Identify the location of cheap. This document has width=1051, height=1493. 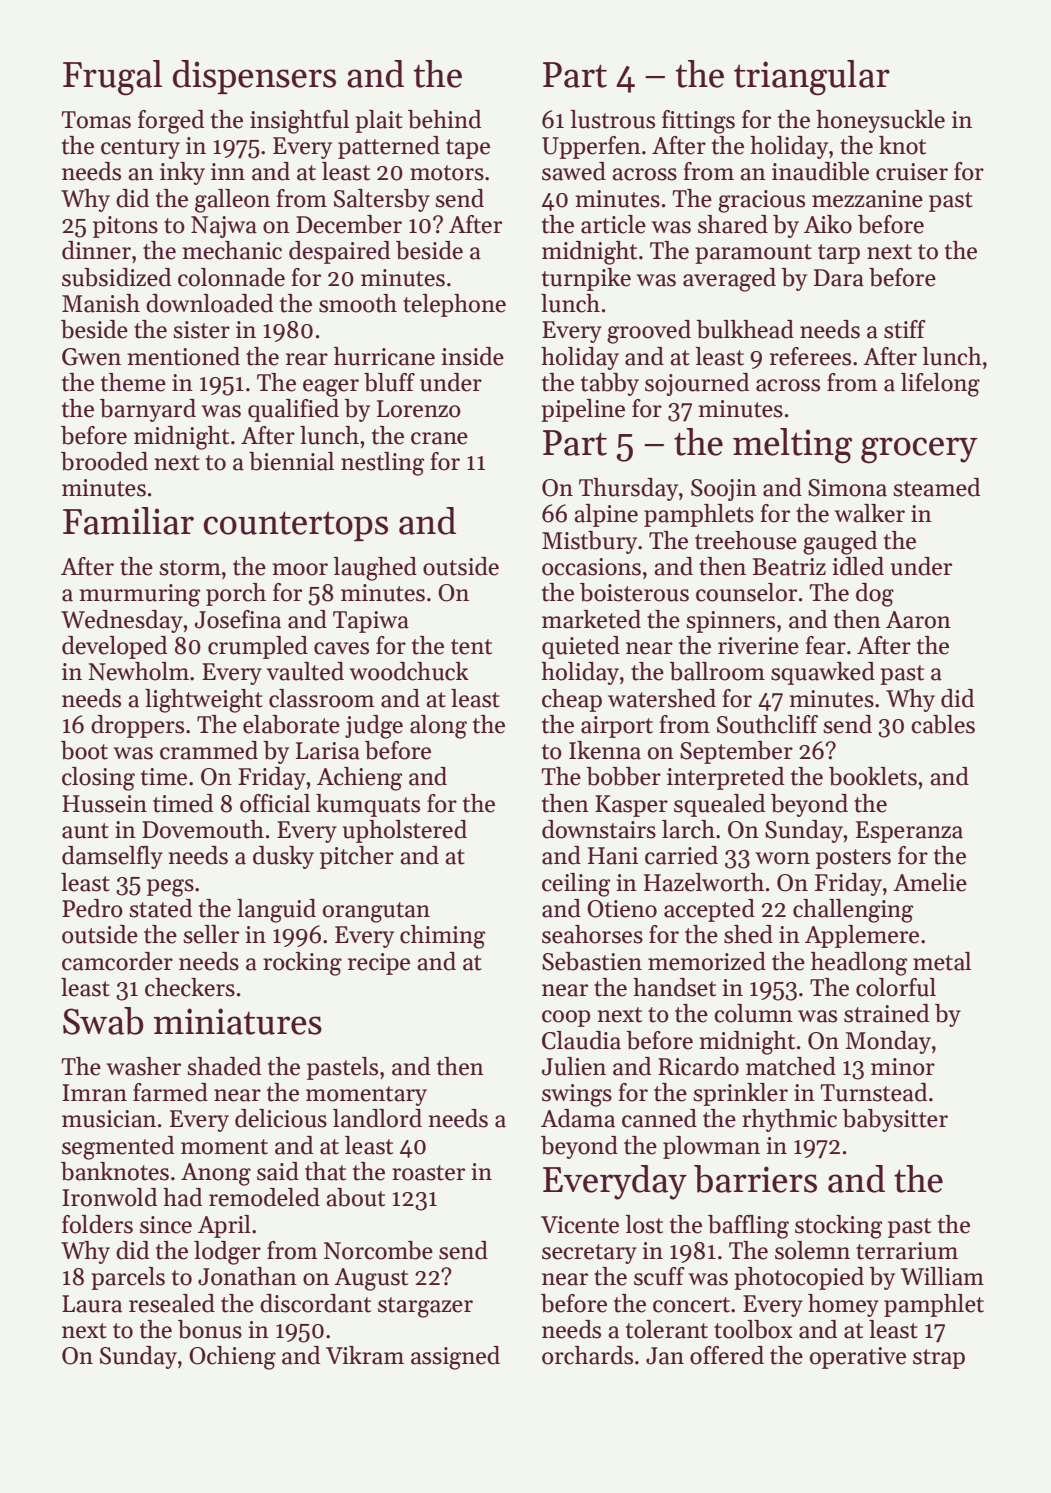
(572, 700).
